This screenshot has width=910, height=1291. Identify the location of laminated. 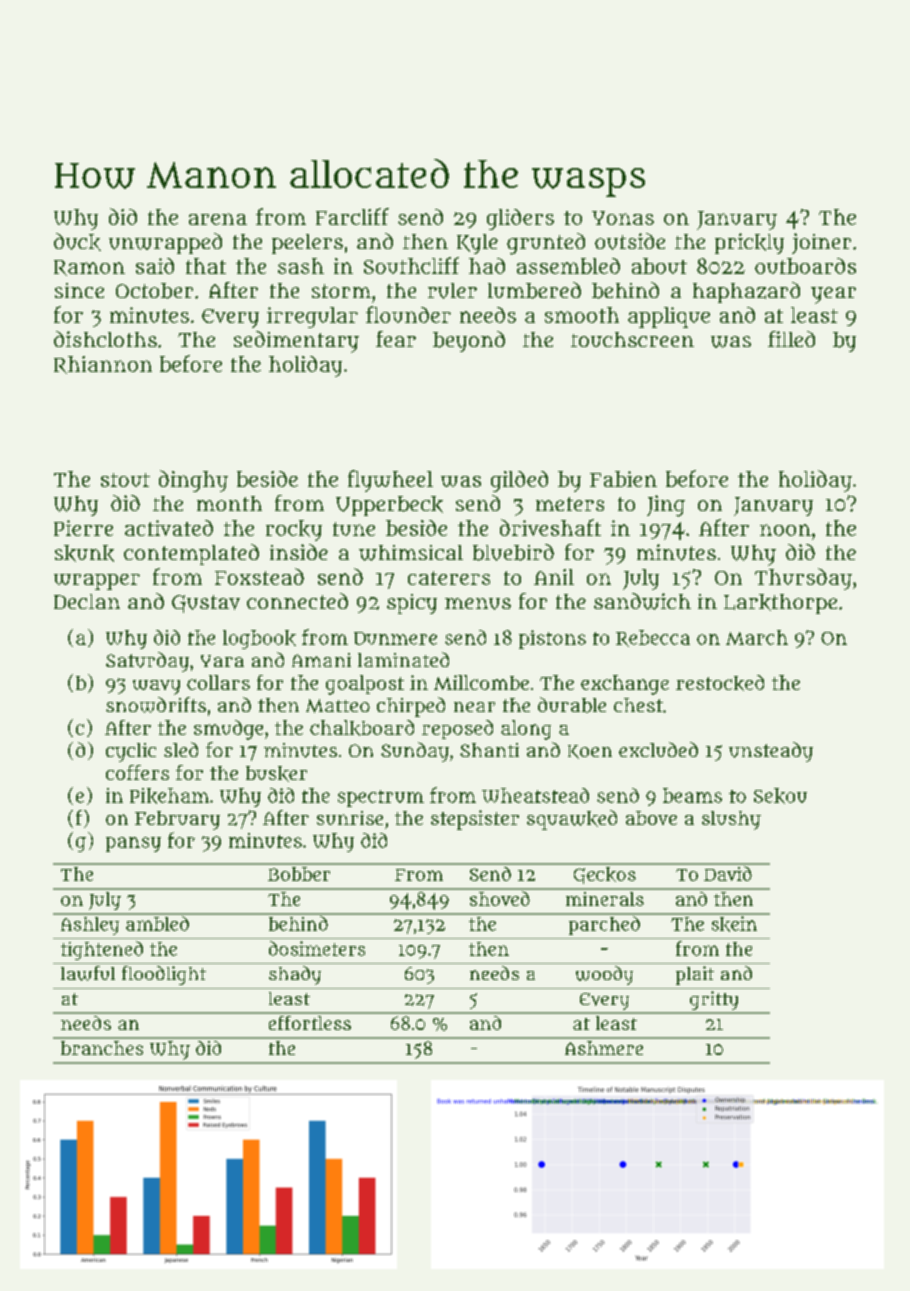
(403, 659).
